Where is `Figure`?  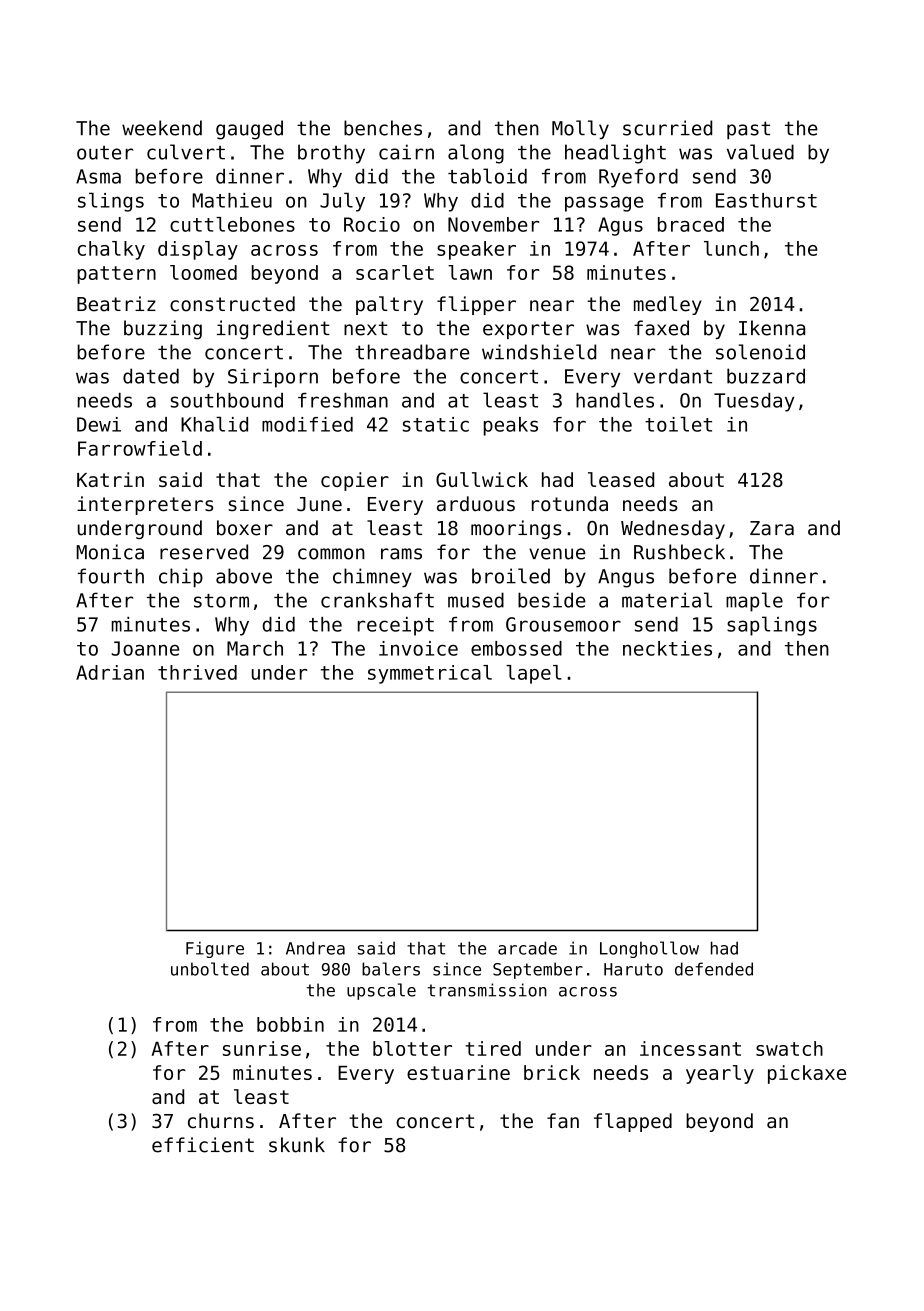
Figure is located at coordinates (215, 949).
